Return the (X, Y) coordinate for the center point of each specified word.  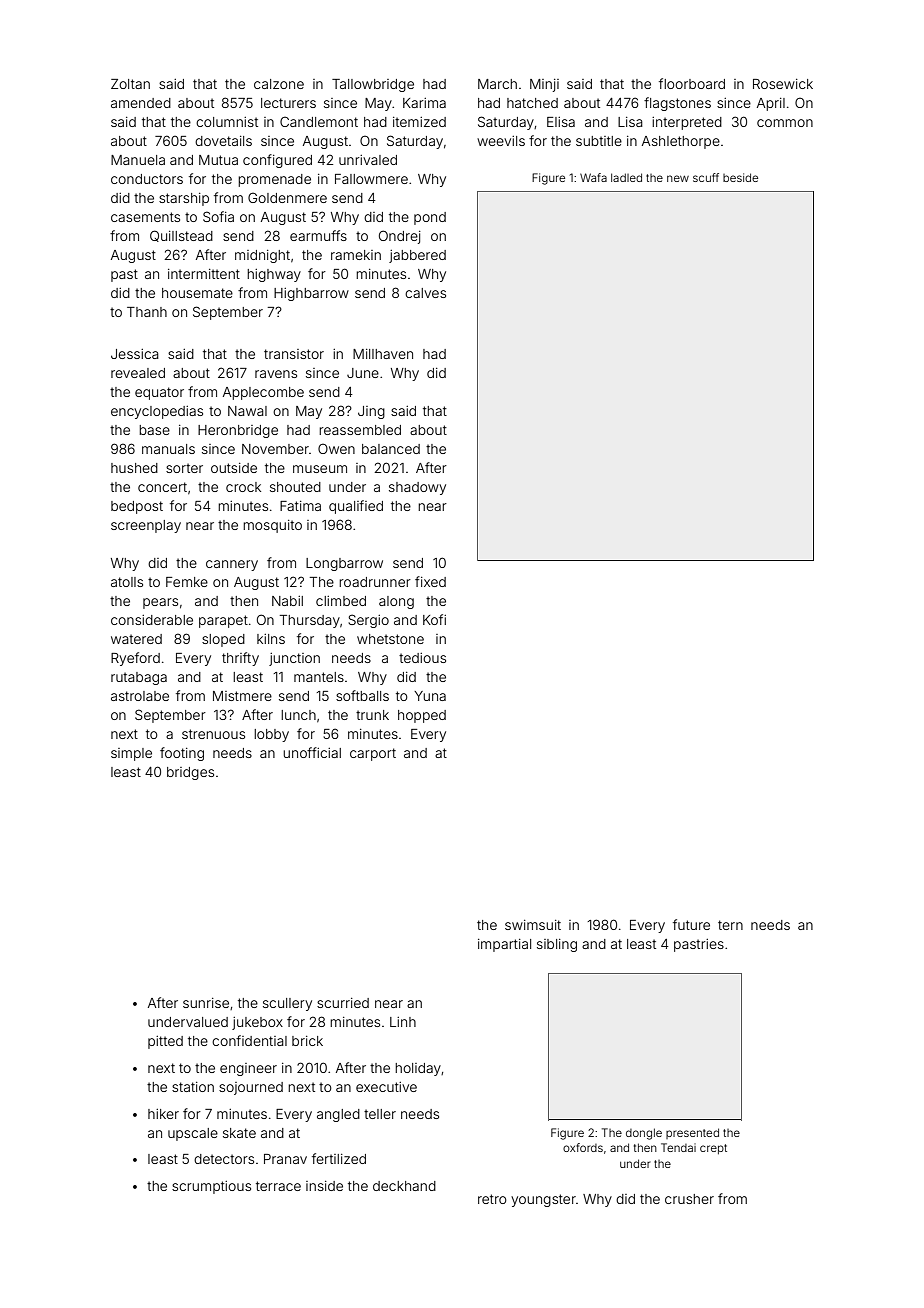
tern (730, 925)
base (154, 430)
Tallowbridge (373, 85)
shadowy (417, 488)
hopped (422, 716)
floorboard (692, 83)
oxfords (583, 1147)
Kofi (434, 619)
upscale (193, 1134)
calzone (279, 84)
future (691, 924)
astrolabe (140, 696)
